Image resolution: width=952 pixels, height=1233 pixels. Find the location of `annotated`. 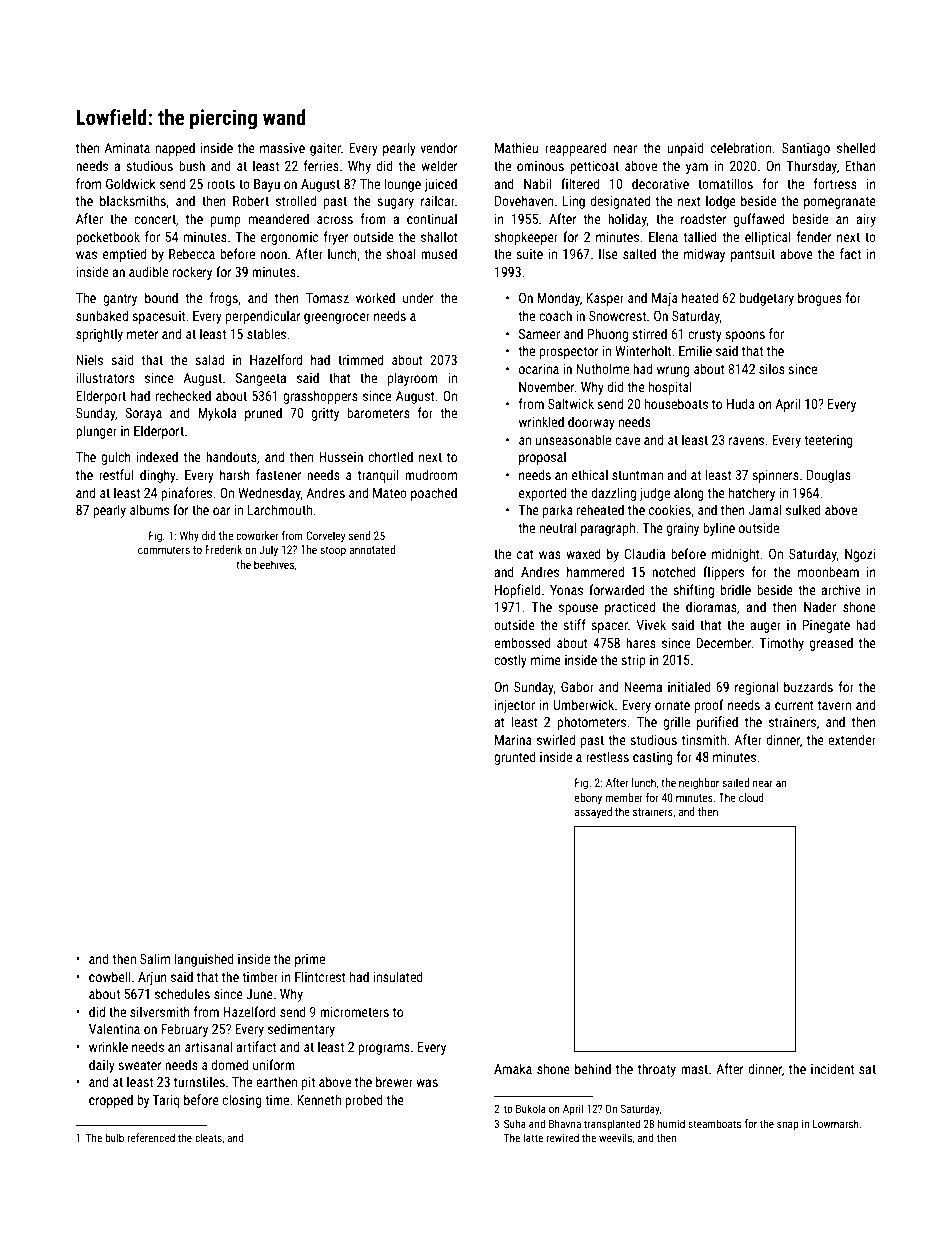

annotated is located at coordinates (372, 549).
